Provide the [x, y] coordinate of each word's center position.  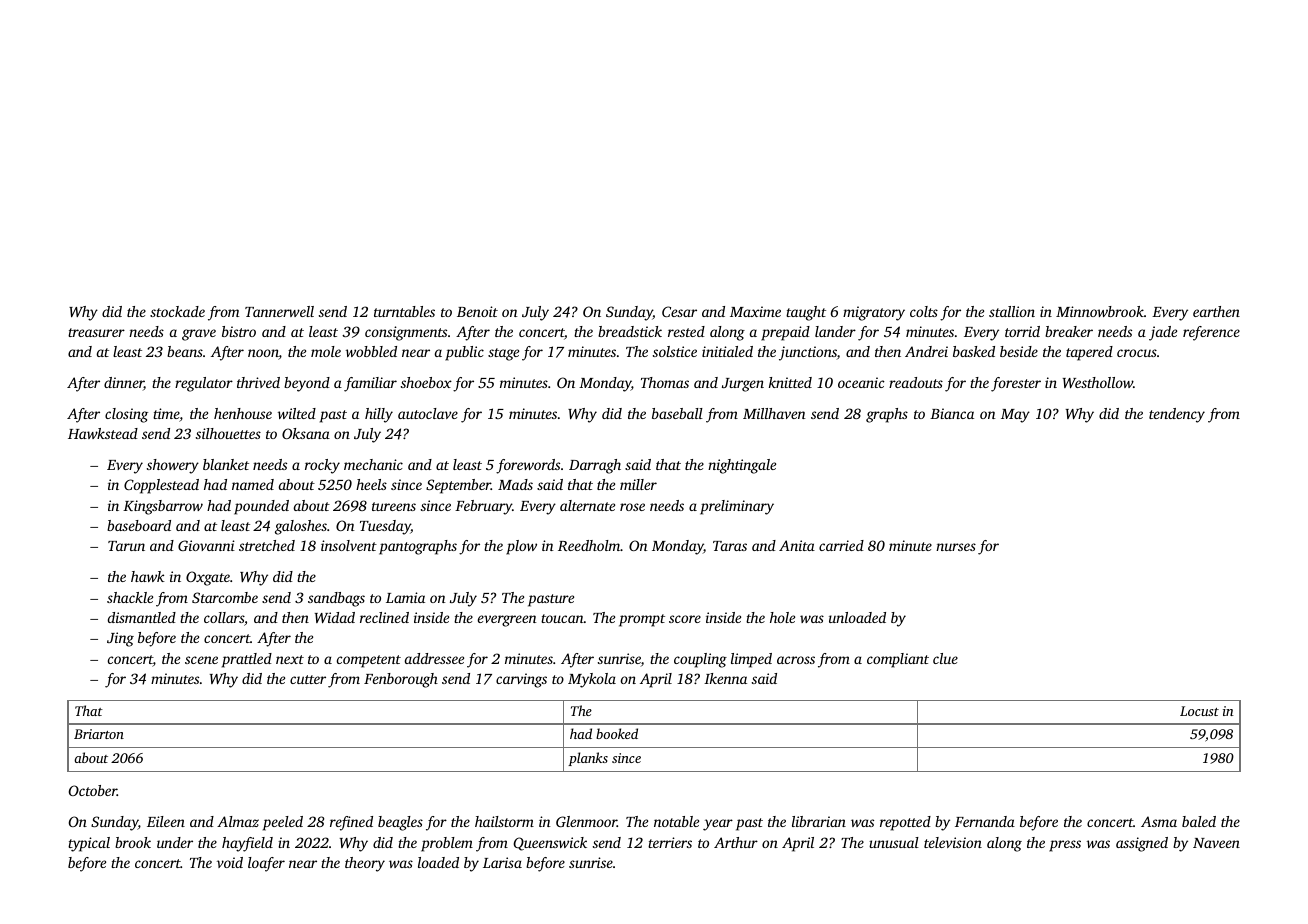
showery [173, 466]
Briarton [99, 734]
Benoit [477, 311]
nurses [956, 547]
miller [638, 484]
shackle [130, 597]
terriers [670, 842]
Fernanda [985, 821]
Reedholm [589, 545]
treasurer [96, 332]
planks [588, 759]
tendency [1177, 415]
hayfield [247, 844]
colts [924, 311]
